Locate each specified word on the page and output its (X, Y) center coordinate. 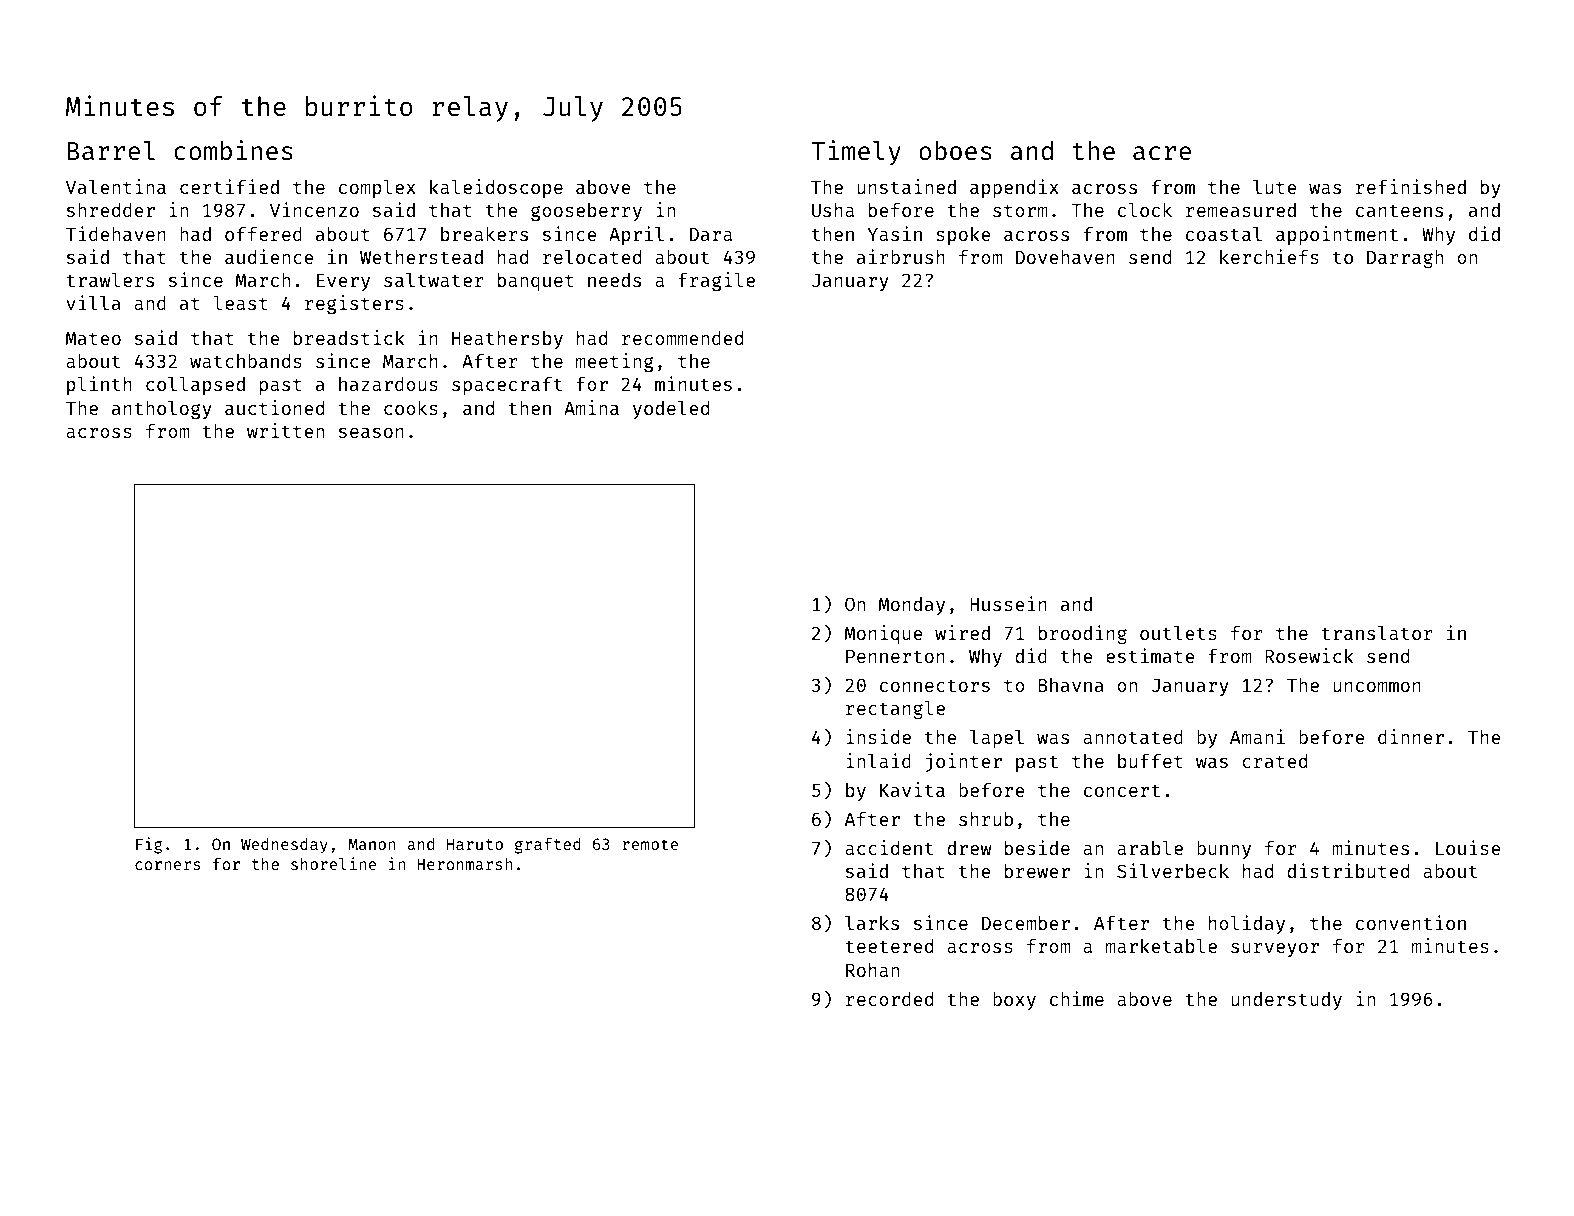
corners (168, 865)
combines (233, 150)
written (285, 430)
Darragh (1405, 259)
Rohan (872, 970)
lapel (997, 738)
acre (1162, 153)
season (371, 433)
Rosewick (1309, 655)
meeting (615, 362)
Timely (856, 153)
